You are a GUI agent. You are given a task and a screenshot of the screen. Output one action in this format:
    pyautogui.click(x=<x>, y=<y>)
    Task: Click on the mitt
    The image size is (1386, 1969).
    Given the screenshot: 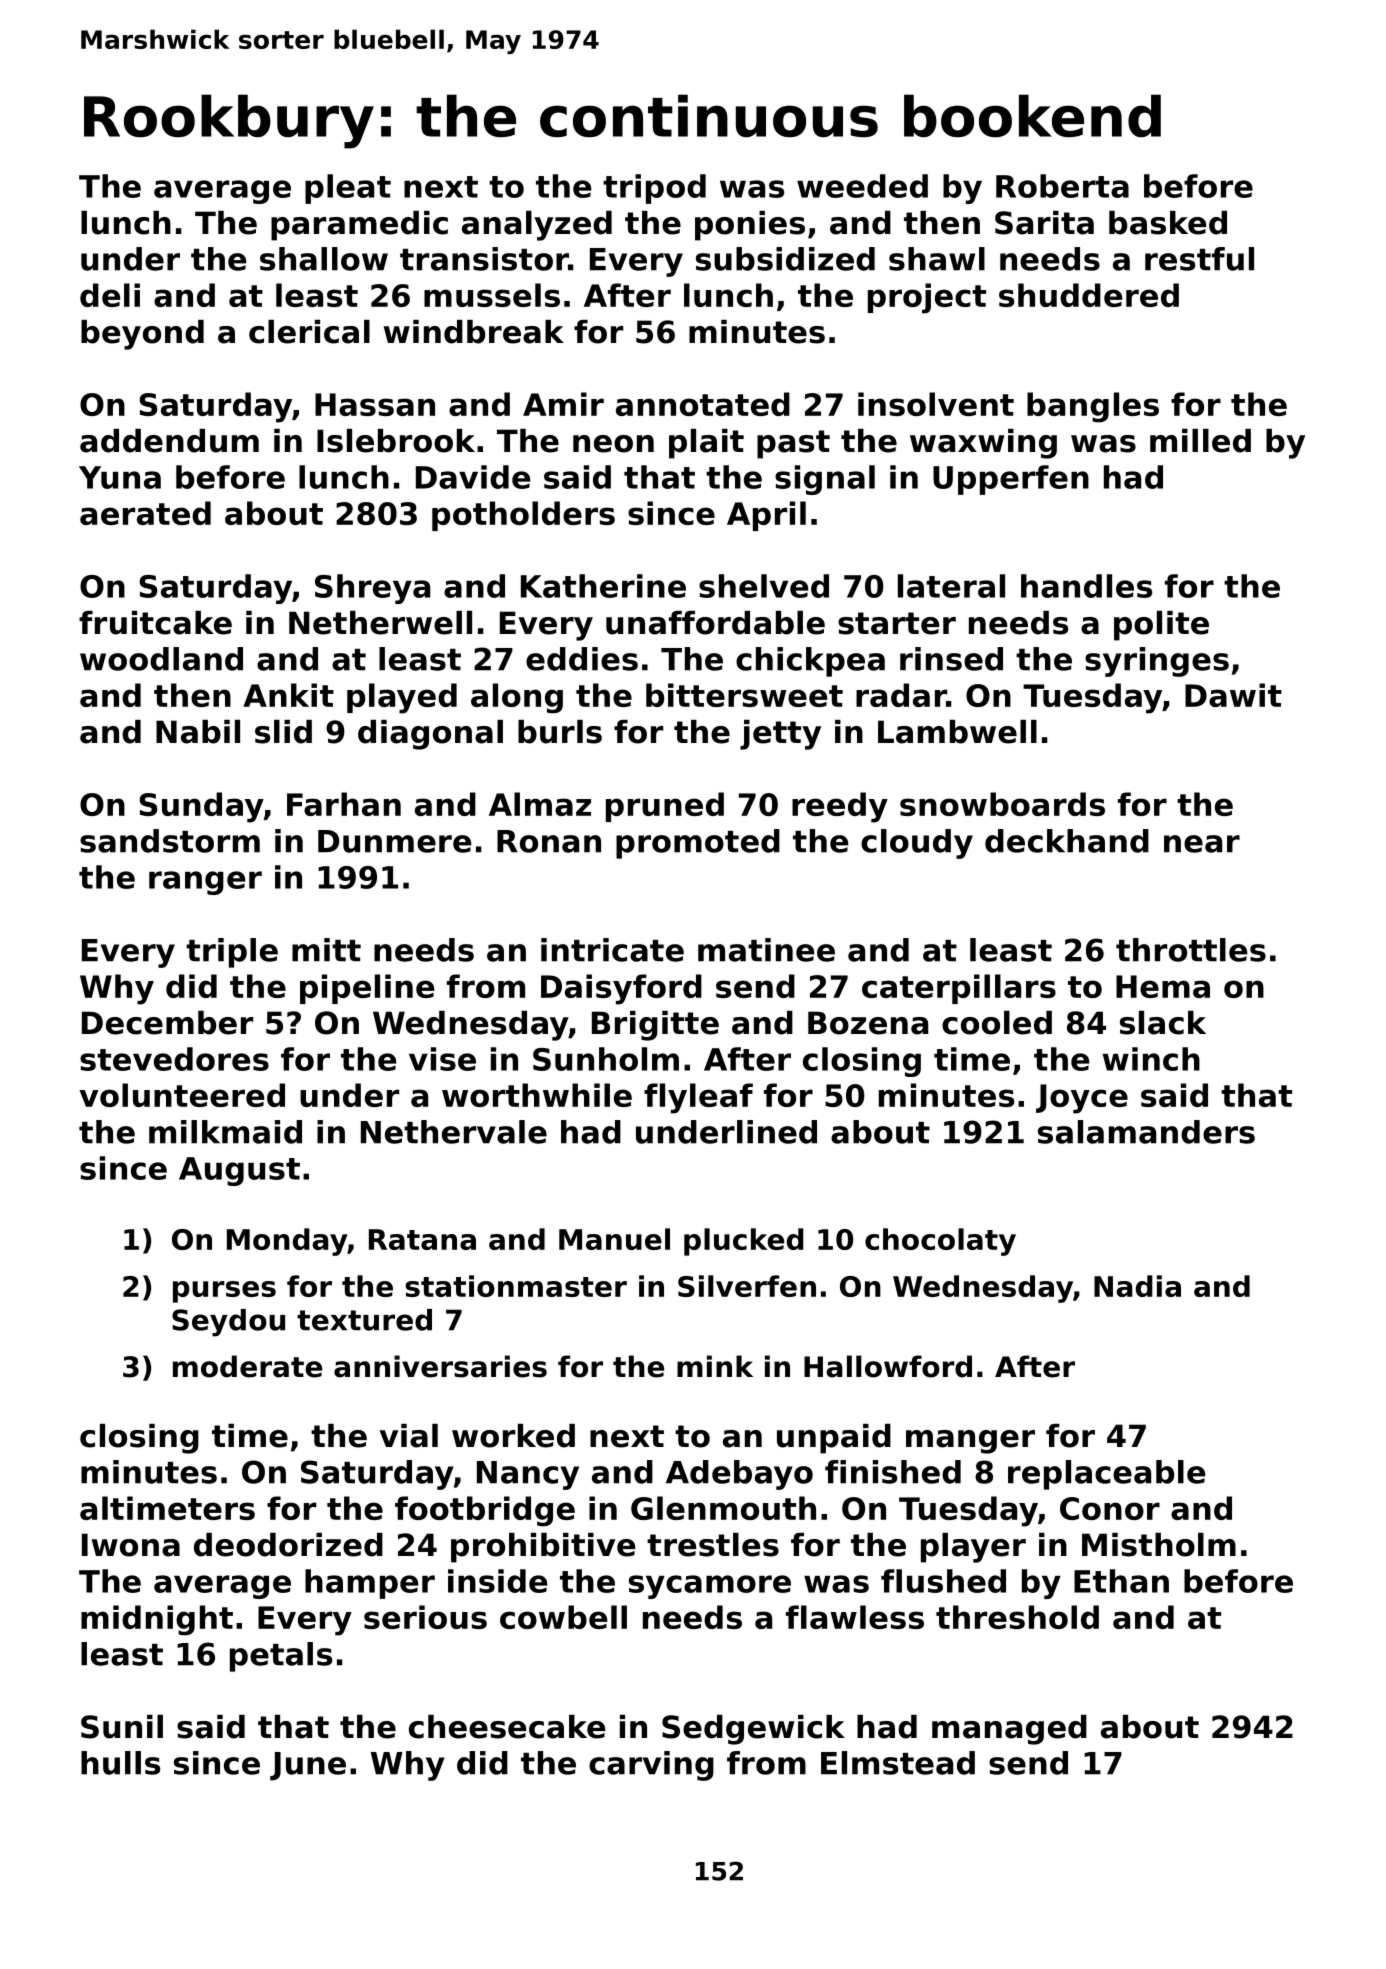 What is the action you would take?
    pyautogui.click(x=326, y=950)
